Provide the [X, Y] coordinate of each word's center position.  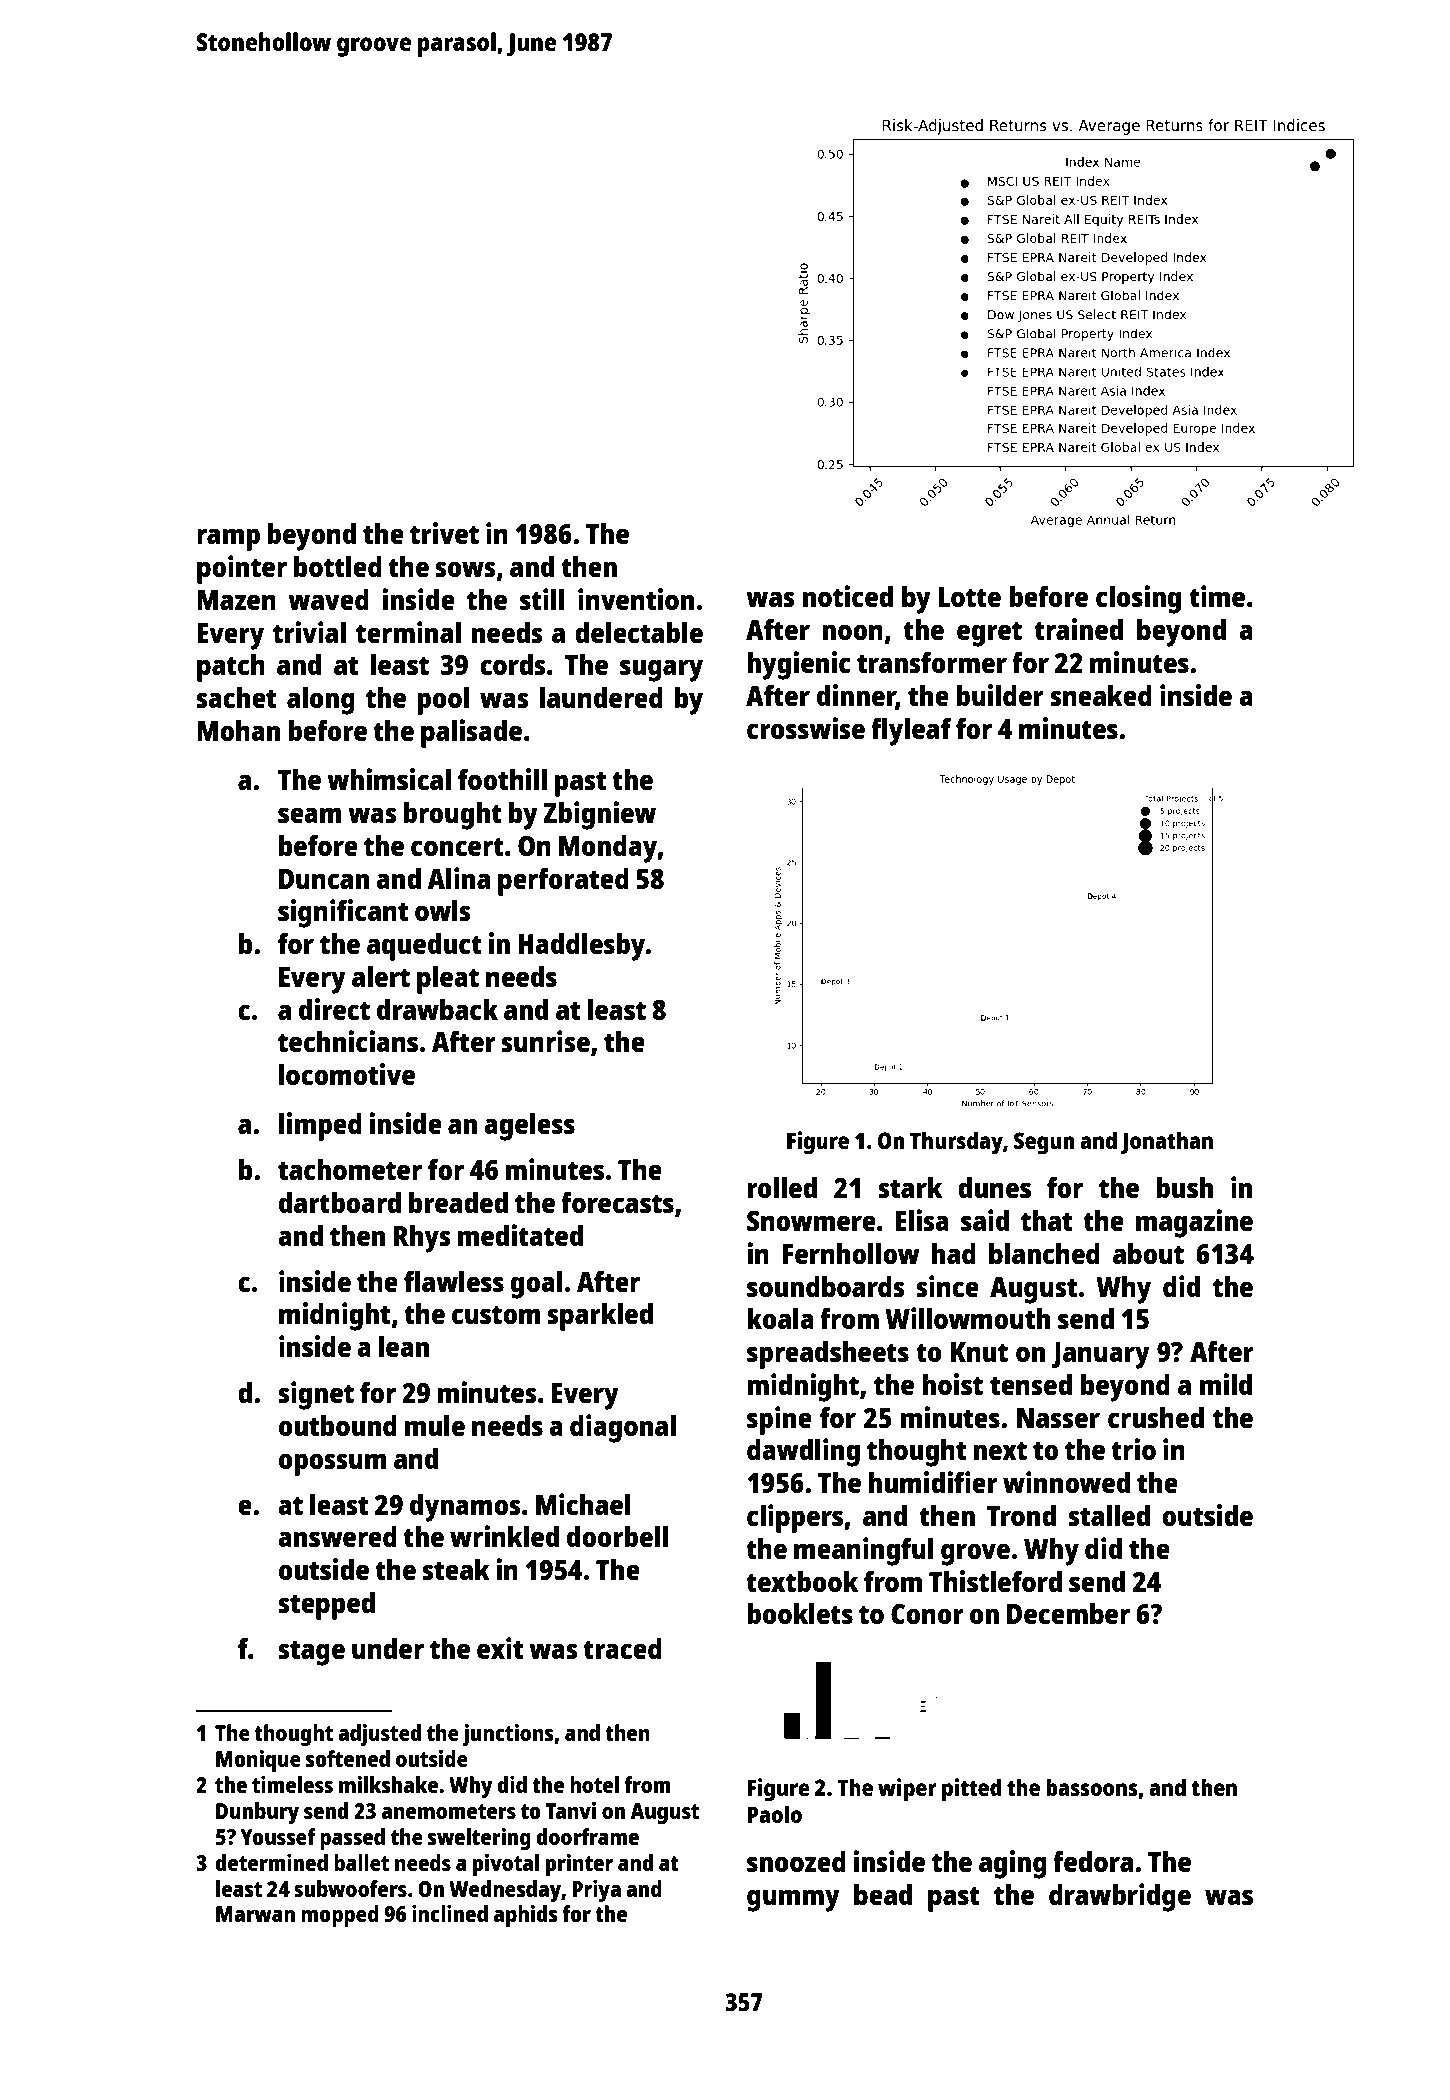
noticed [848, 596]
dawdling [803, 1452]
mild [1226, 1384]
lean [404, 1346]
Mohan [238, 730]
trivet [444, 533]
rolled [782, 1187]
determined [271, 1862]
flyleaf [911, 731]
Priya [596, 1891]
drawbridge [1120, 1897]
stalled [1109, 1515]
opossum [333, 1464]
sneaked [1101, 695]
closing [1138, 599]
